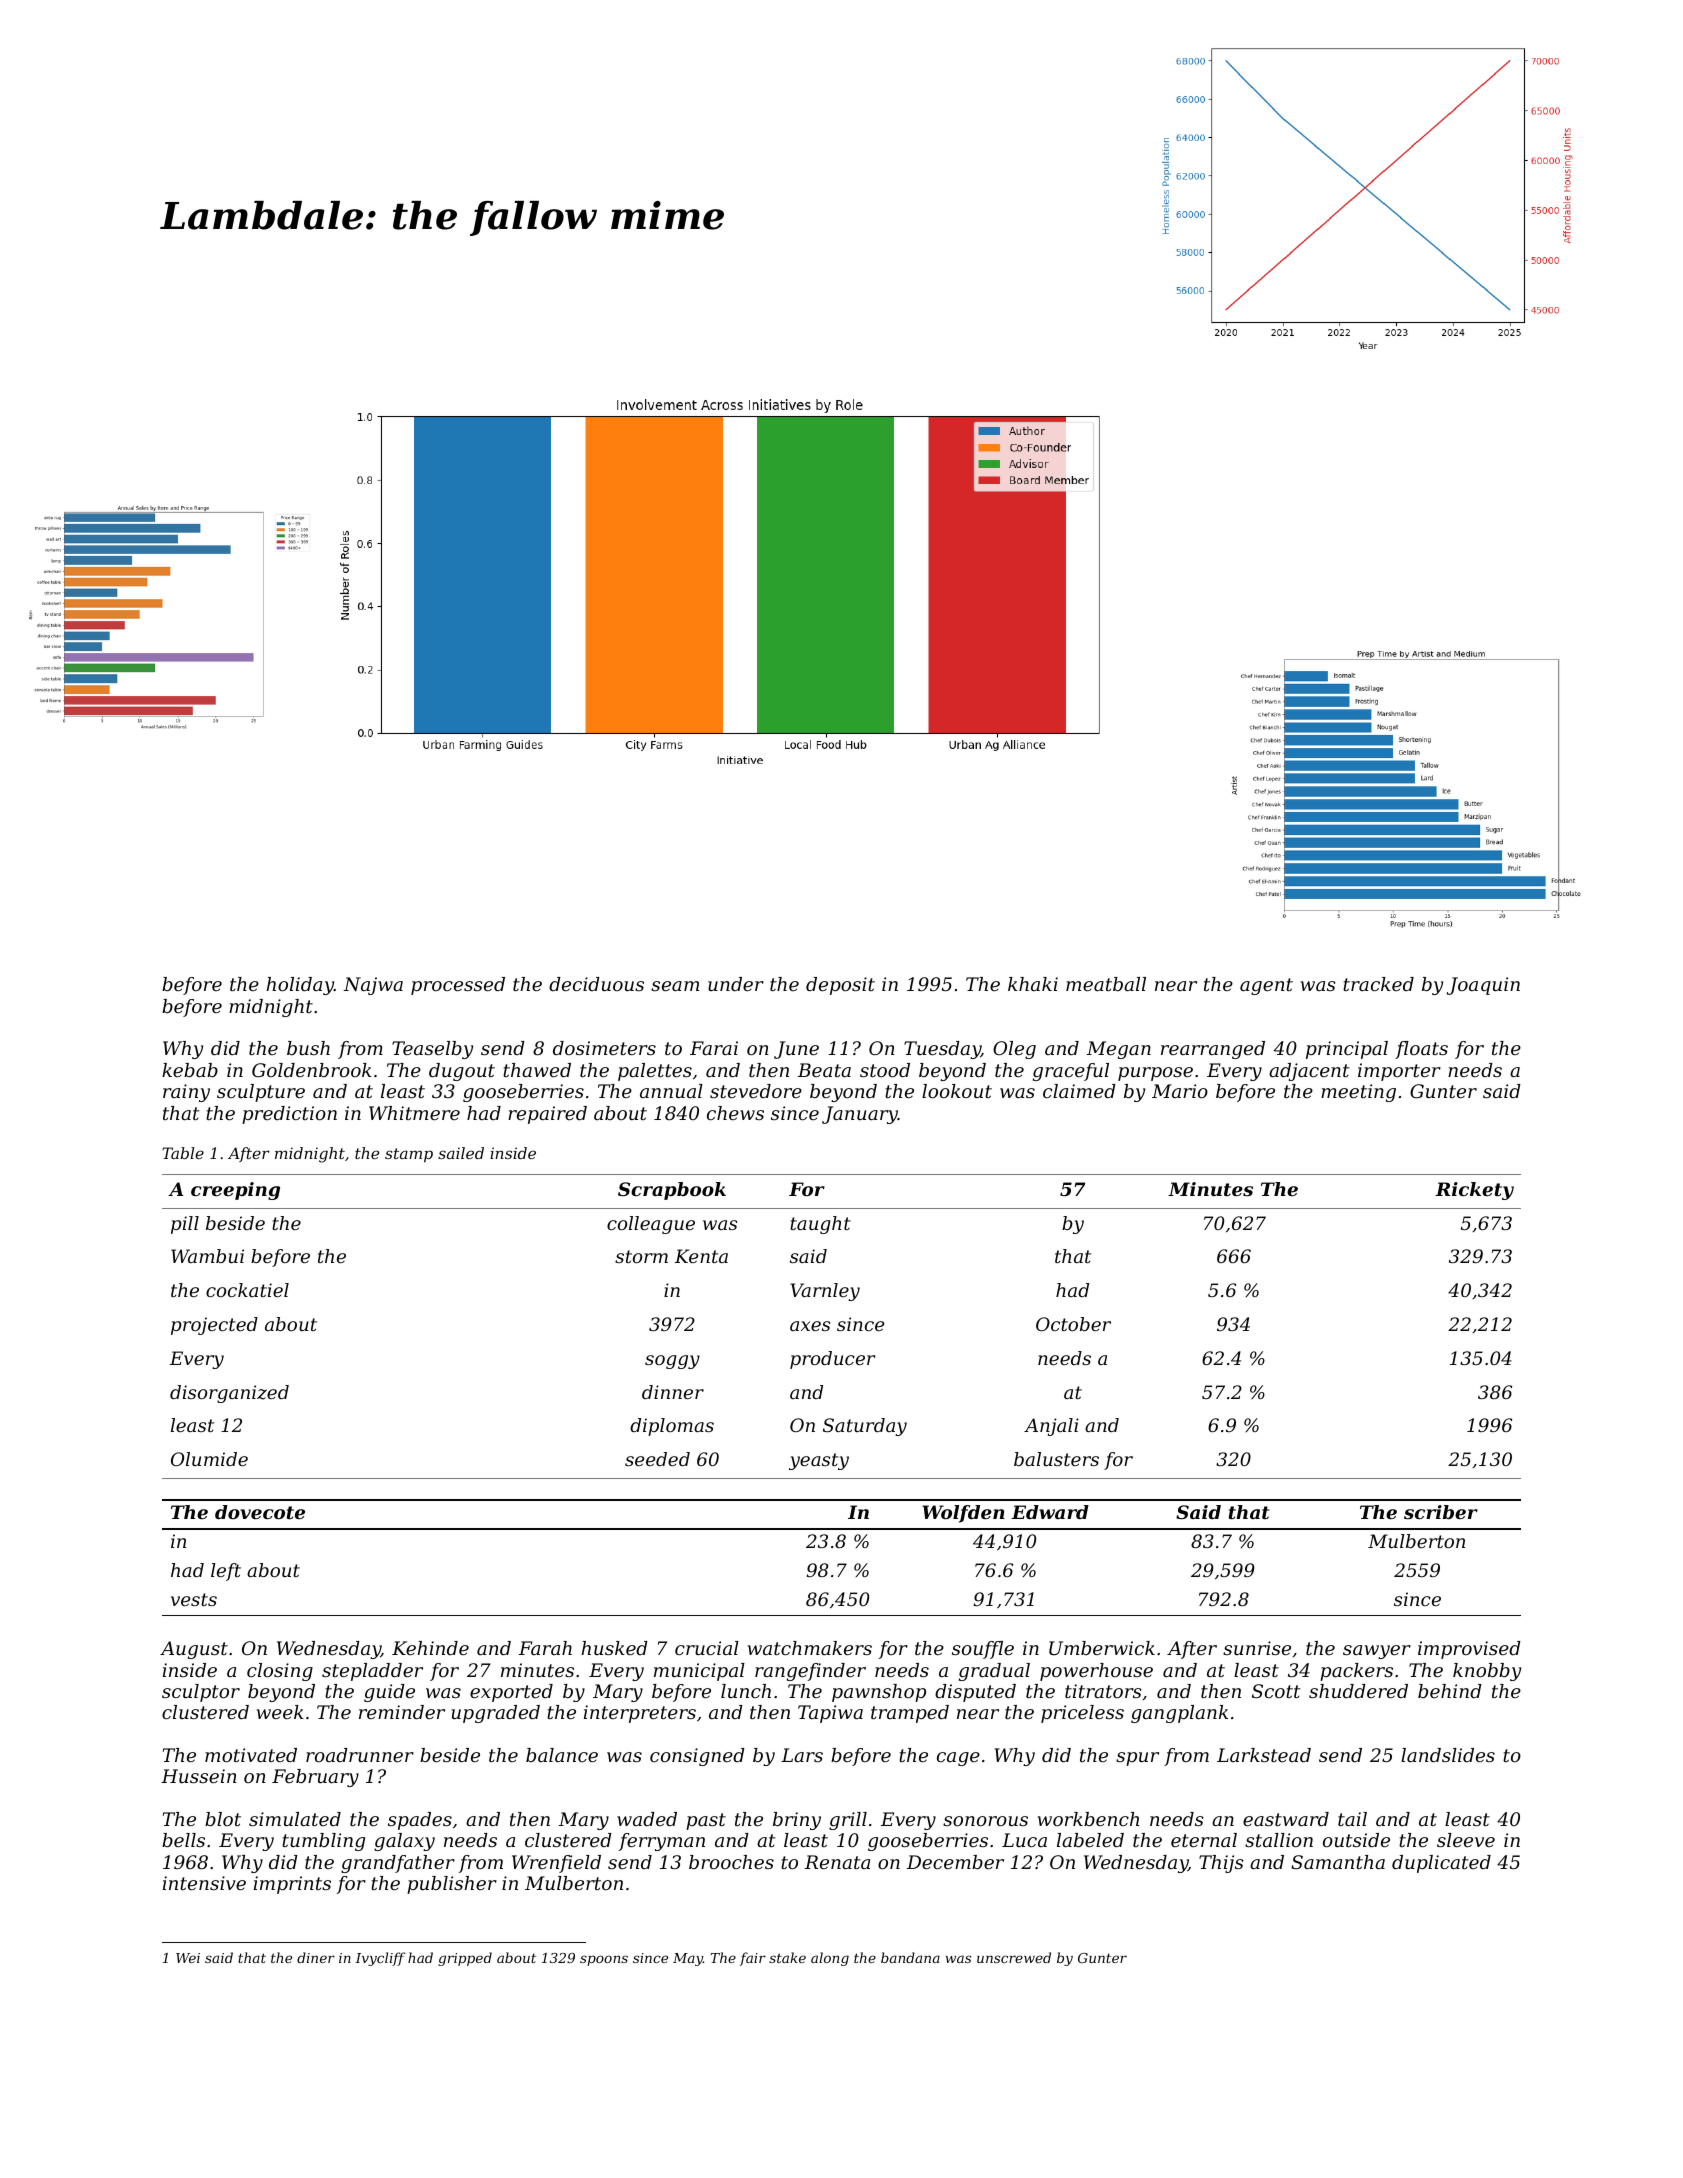 The image size is (1683, 2178). Describe the element at coordinates (430, 1648) in the page. I see `Kehinde` at that location.
